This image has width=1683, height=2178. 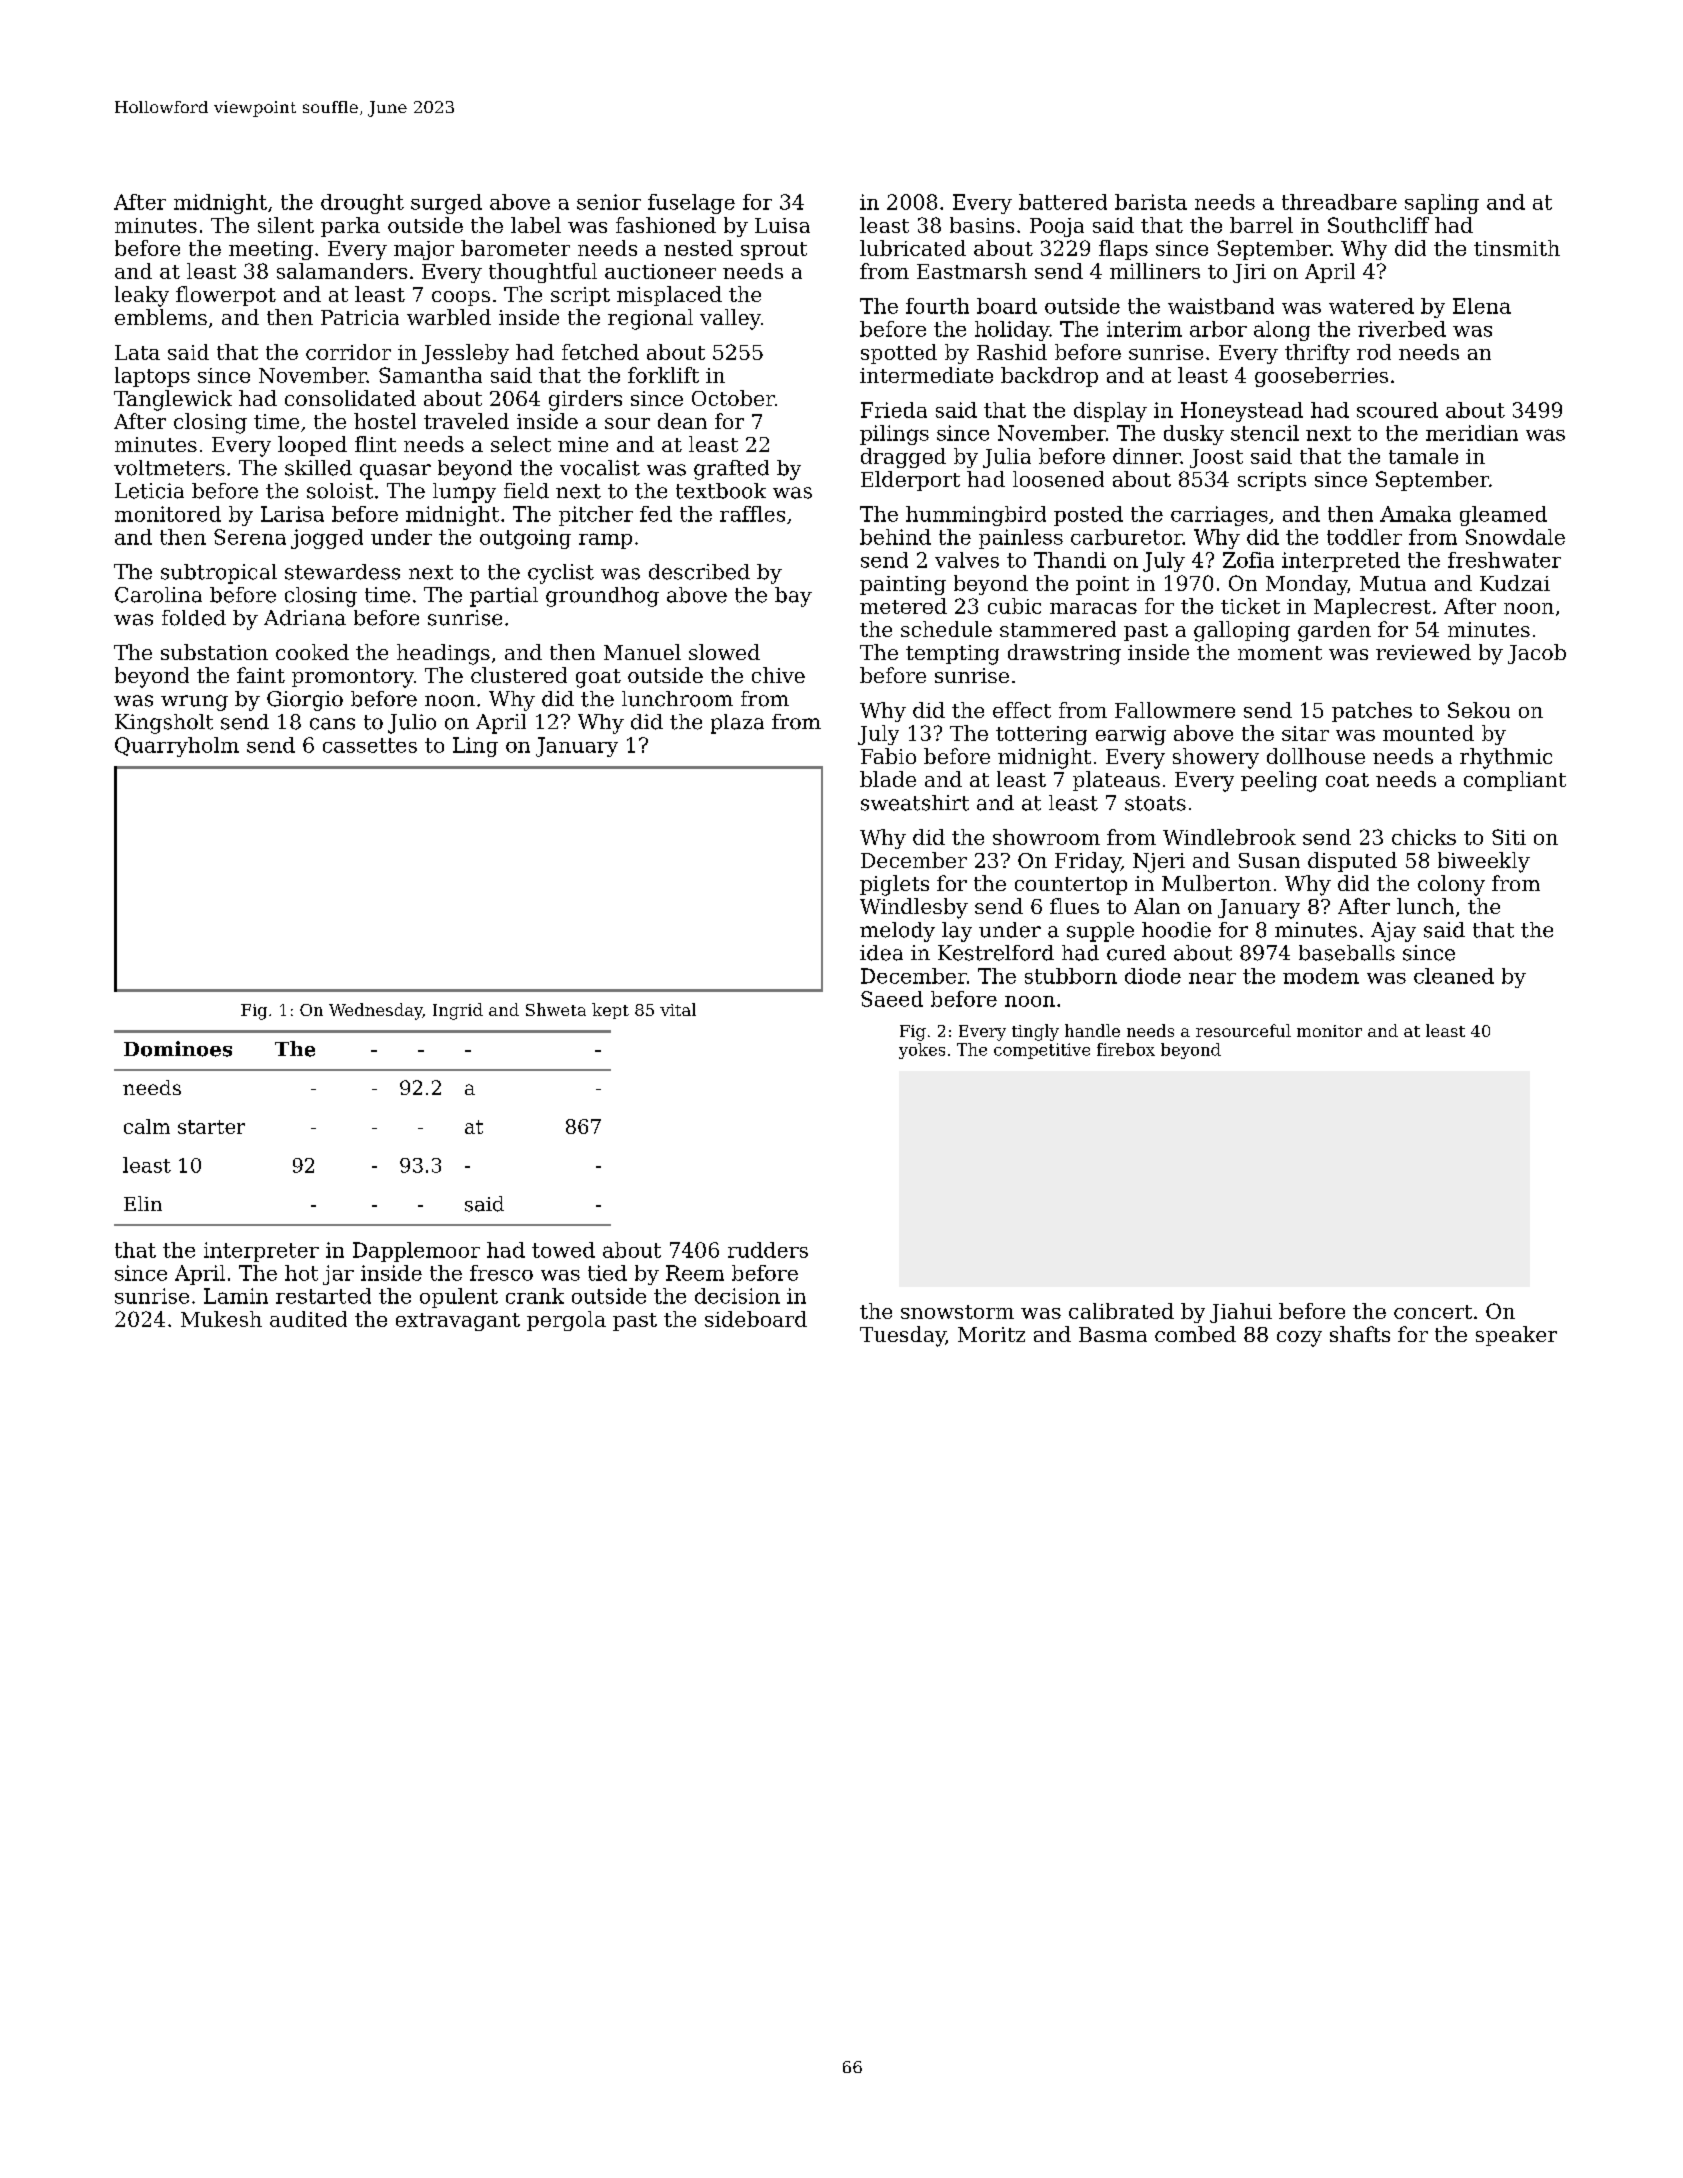 I want to click on Carolina, so click(x=158, y=595).
